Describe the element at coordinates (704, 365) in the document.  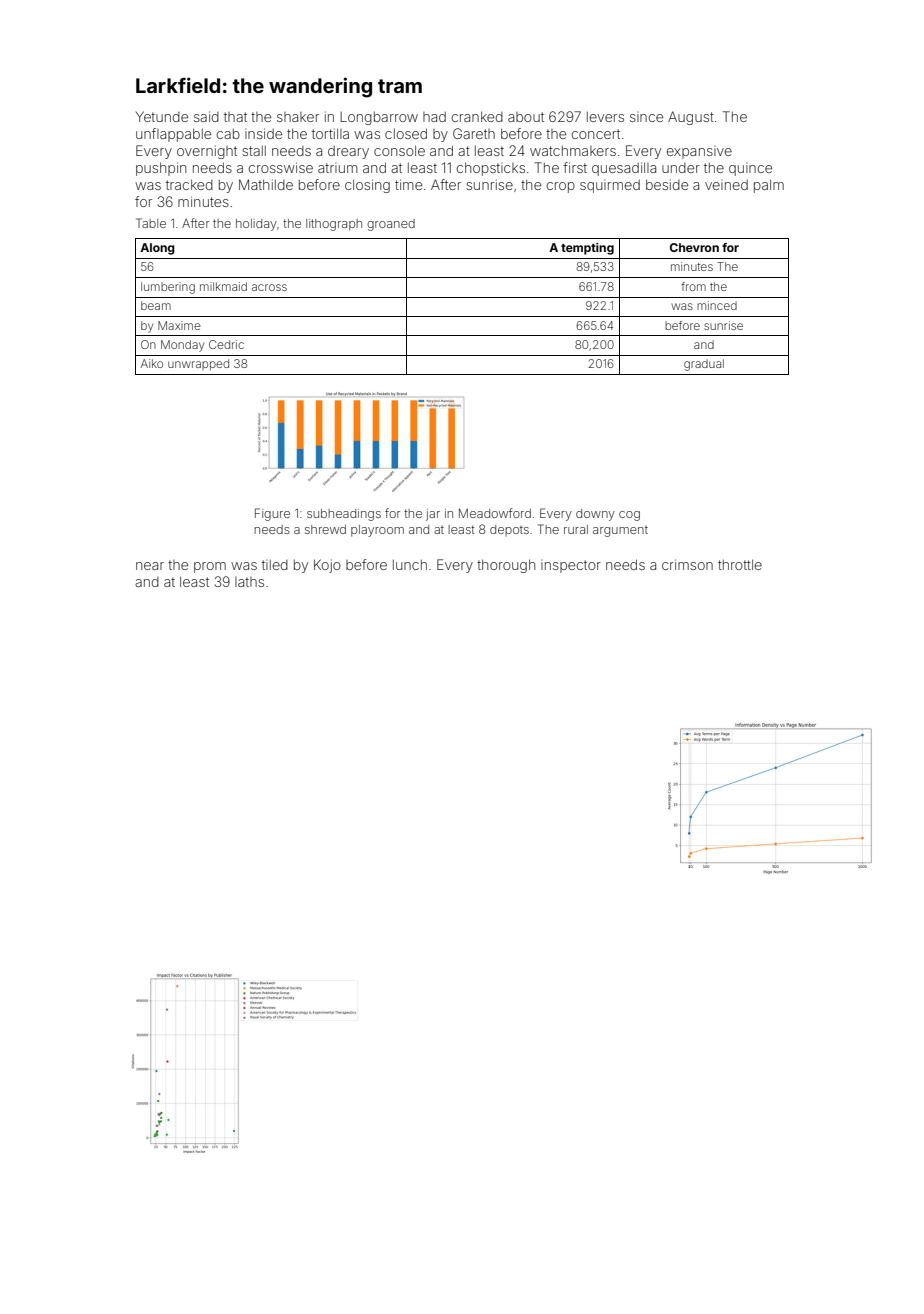
I see `gradual` at that location.
